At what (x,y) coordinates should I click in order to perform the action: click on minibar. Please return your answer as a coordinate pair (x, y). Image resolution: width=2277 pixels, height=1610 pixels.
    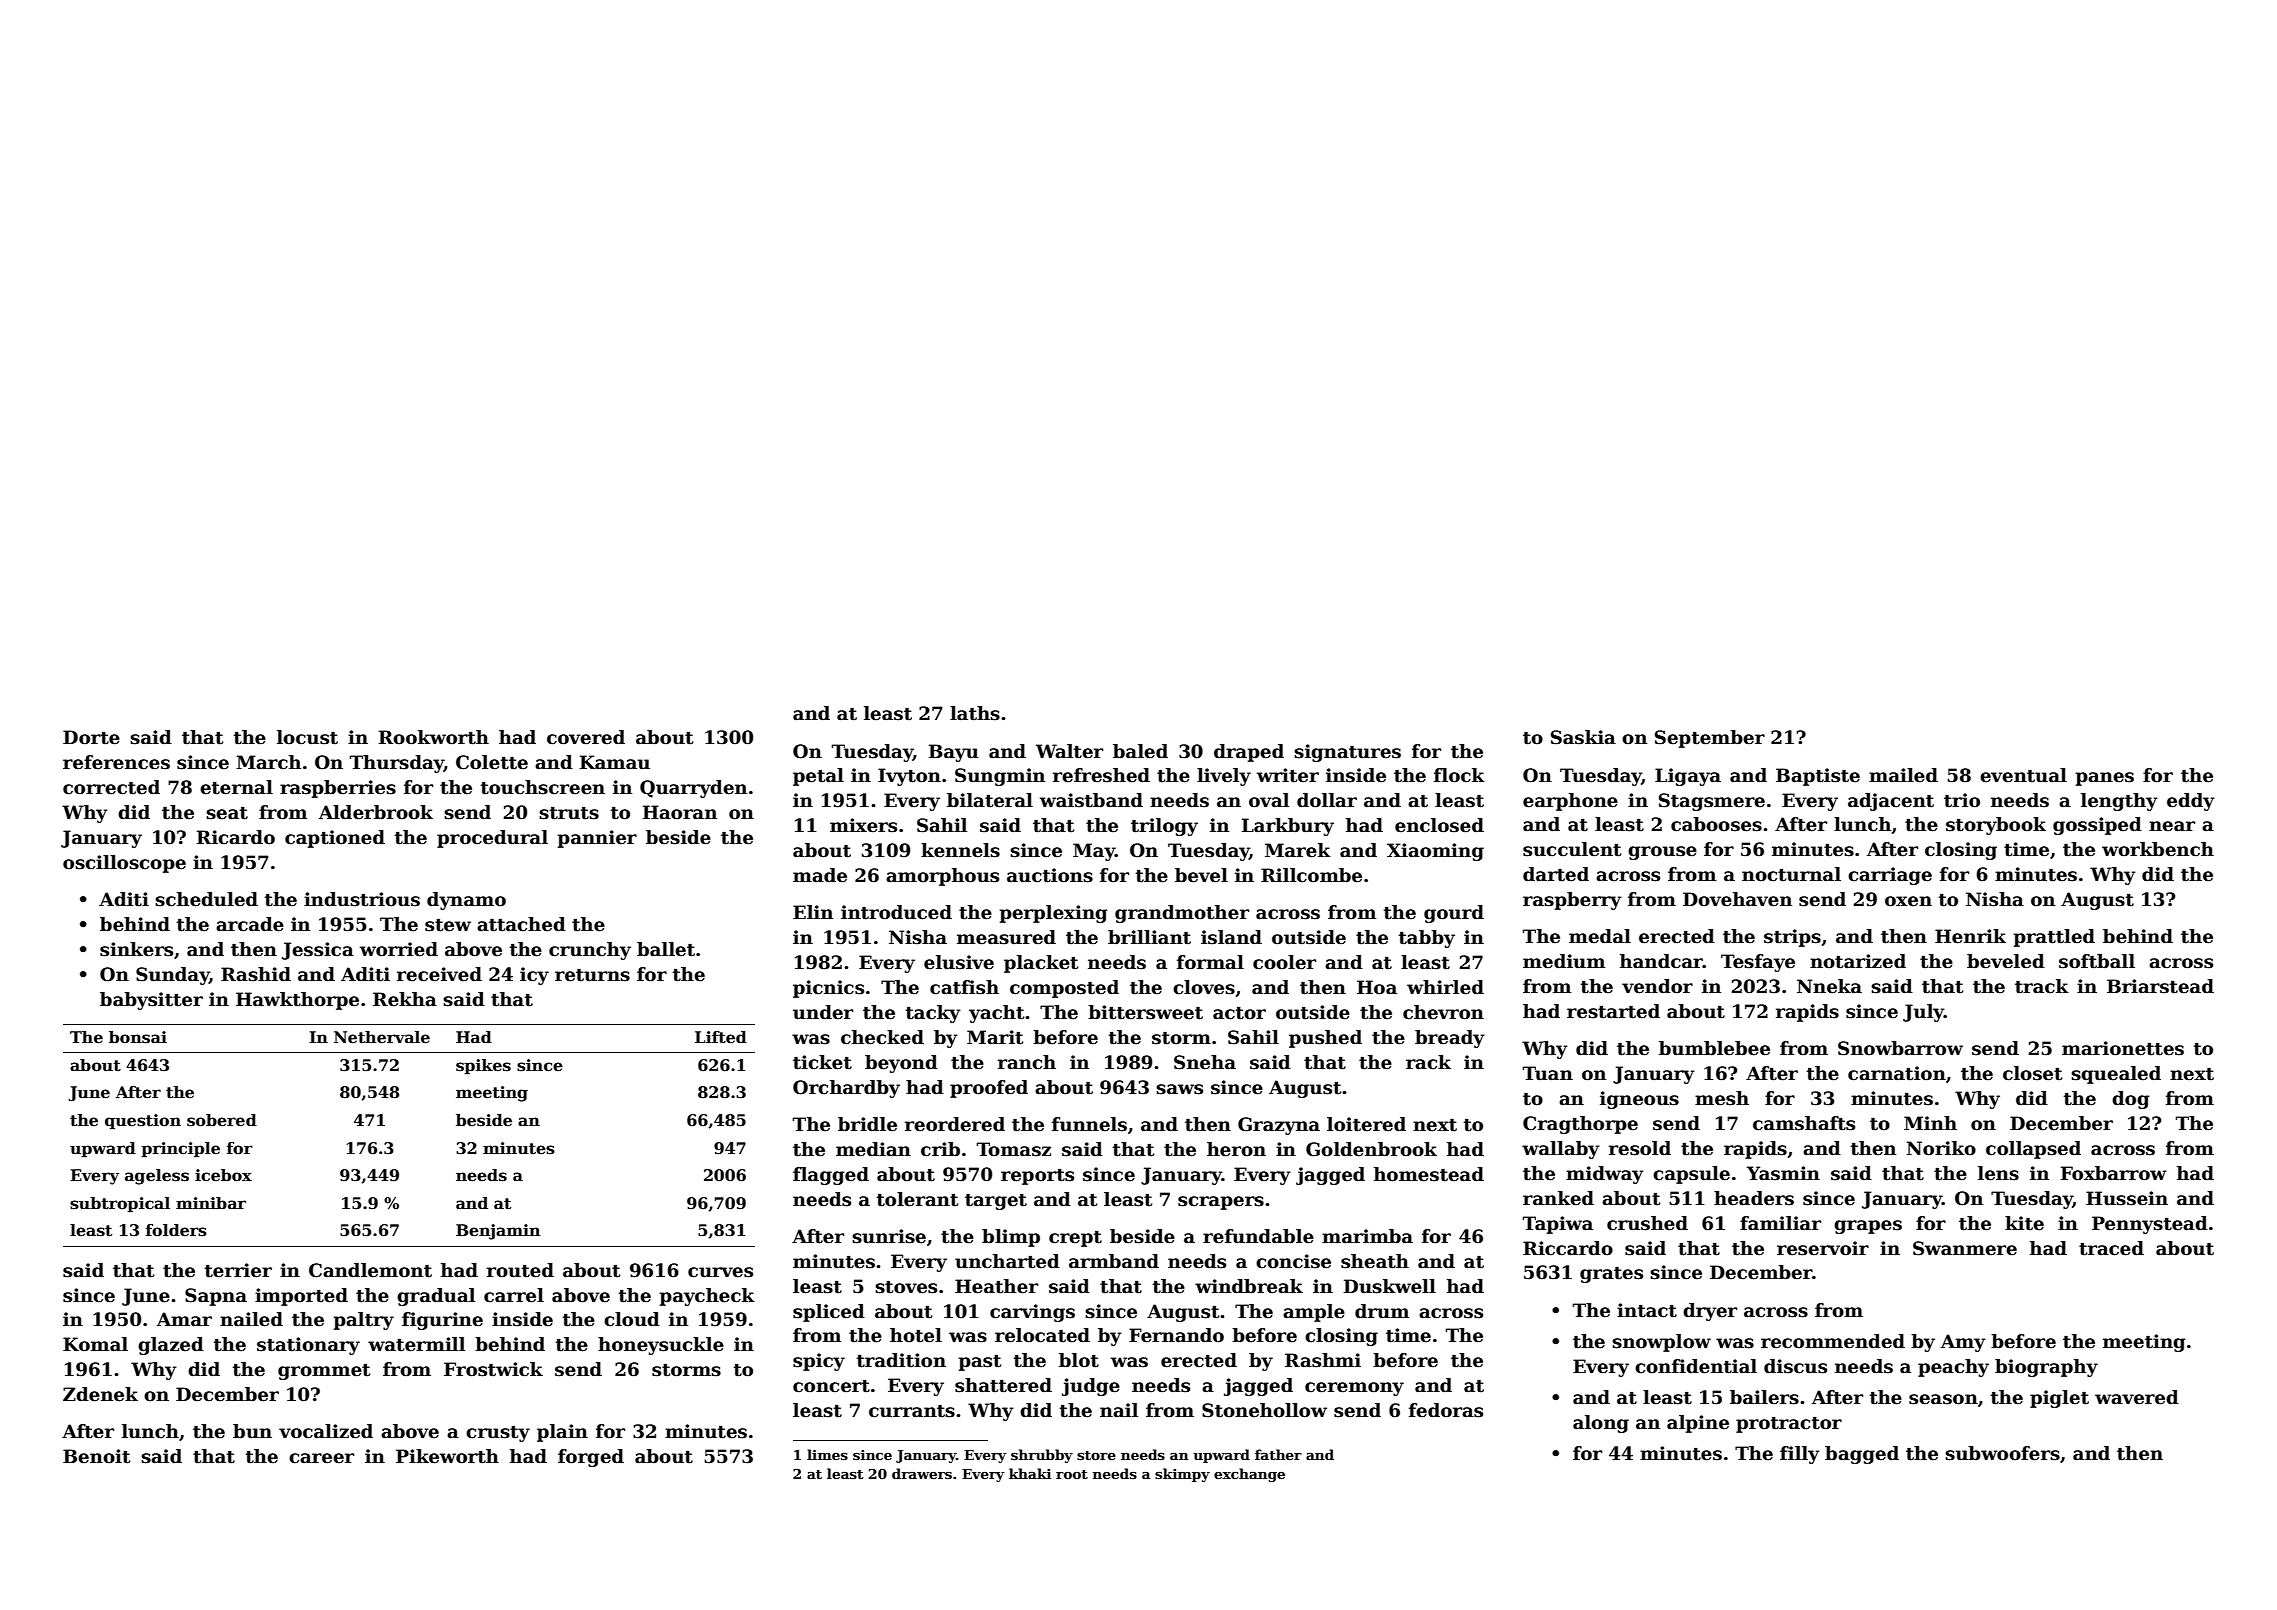
    Looking at the image, I should click on (211, 1203).
